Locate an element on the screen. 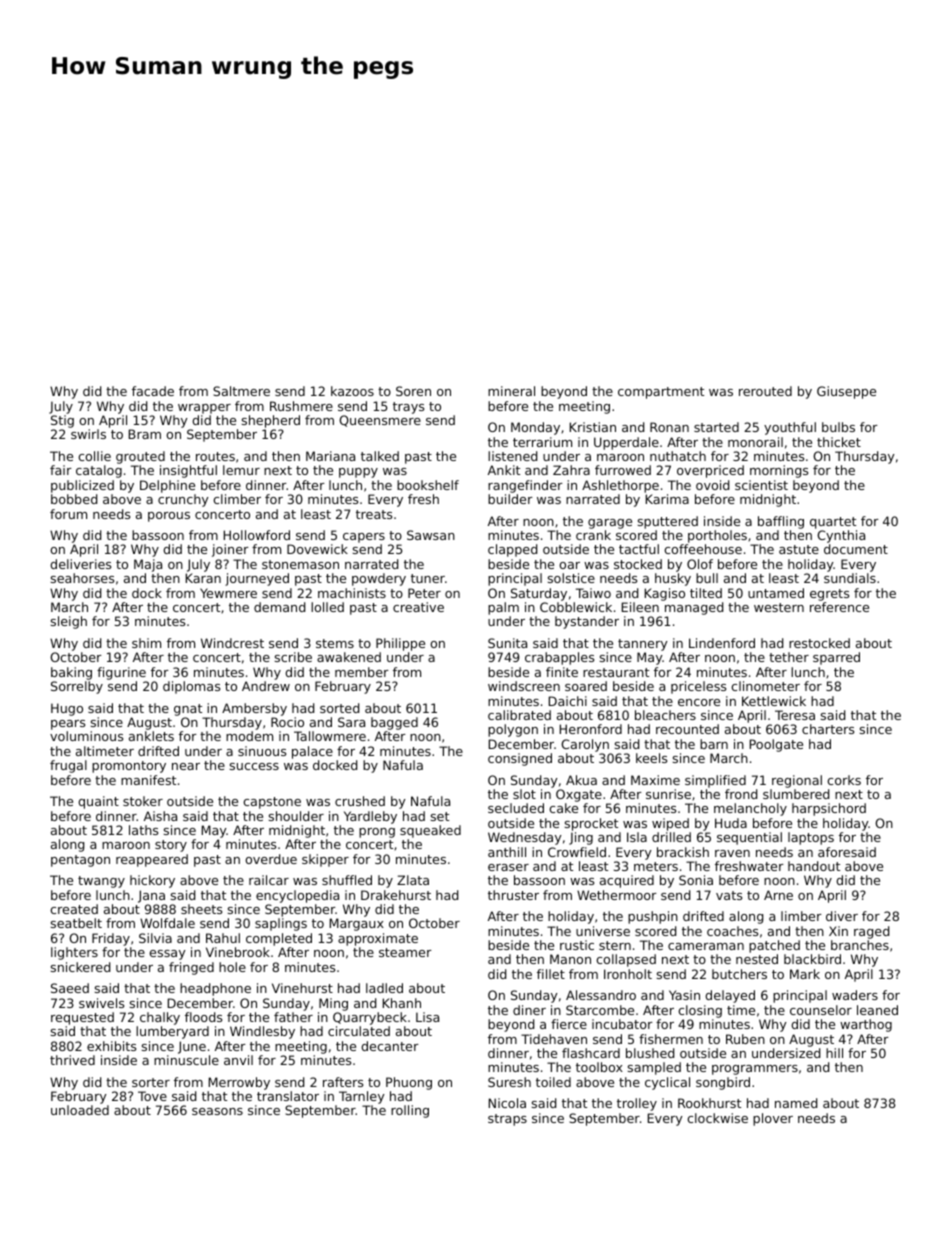  baffling is located at coordinates (781, 522).
